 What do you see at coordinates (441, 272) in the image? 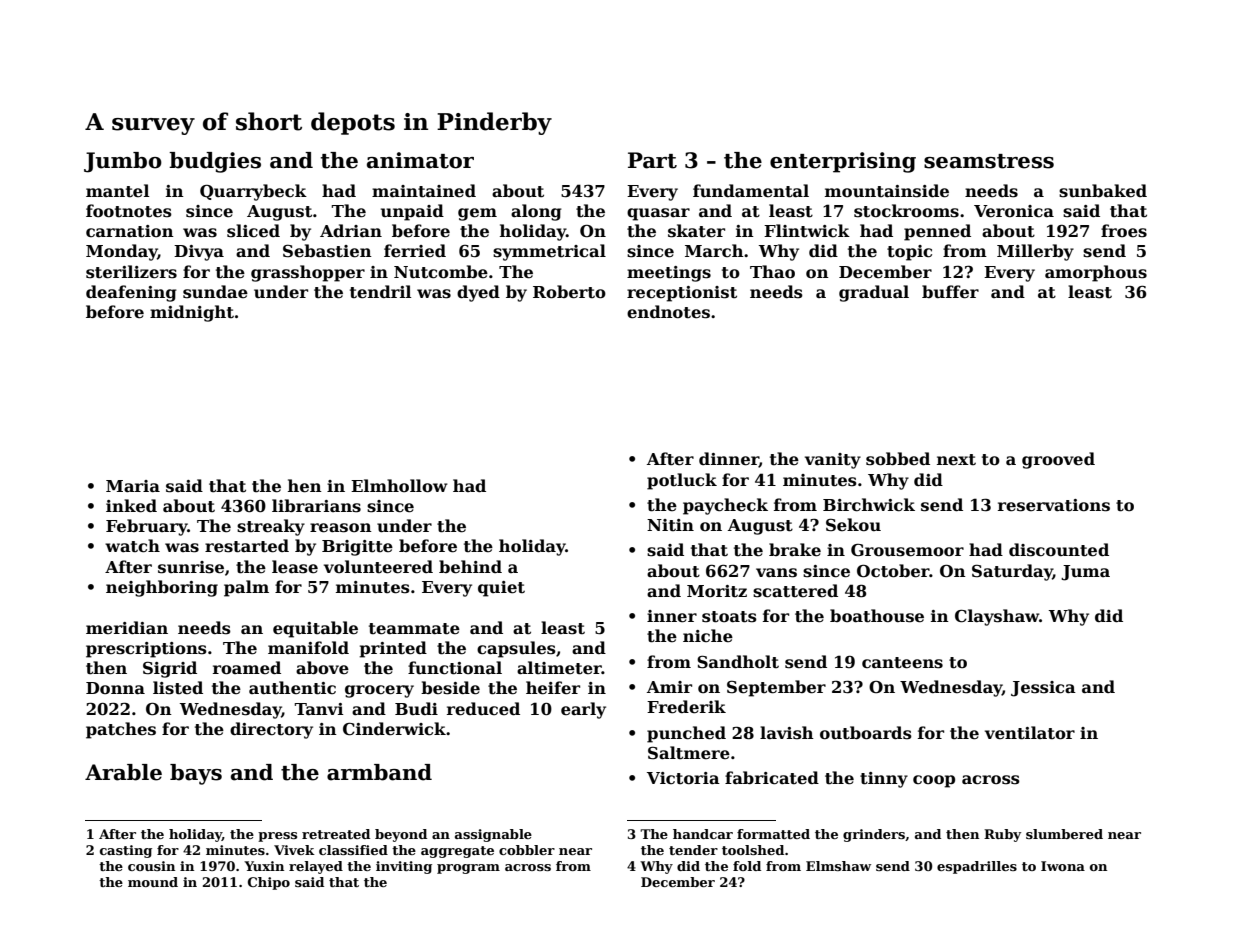
I see `Nutcombe` at bounding box center [441, 272].
